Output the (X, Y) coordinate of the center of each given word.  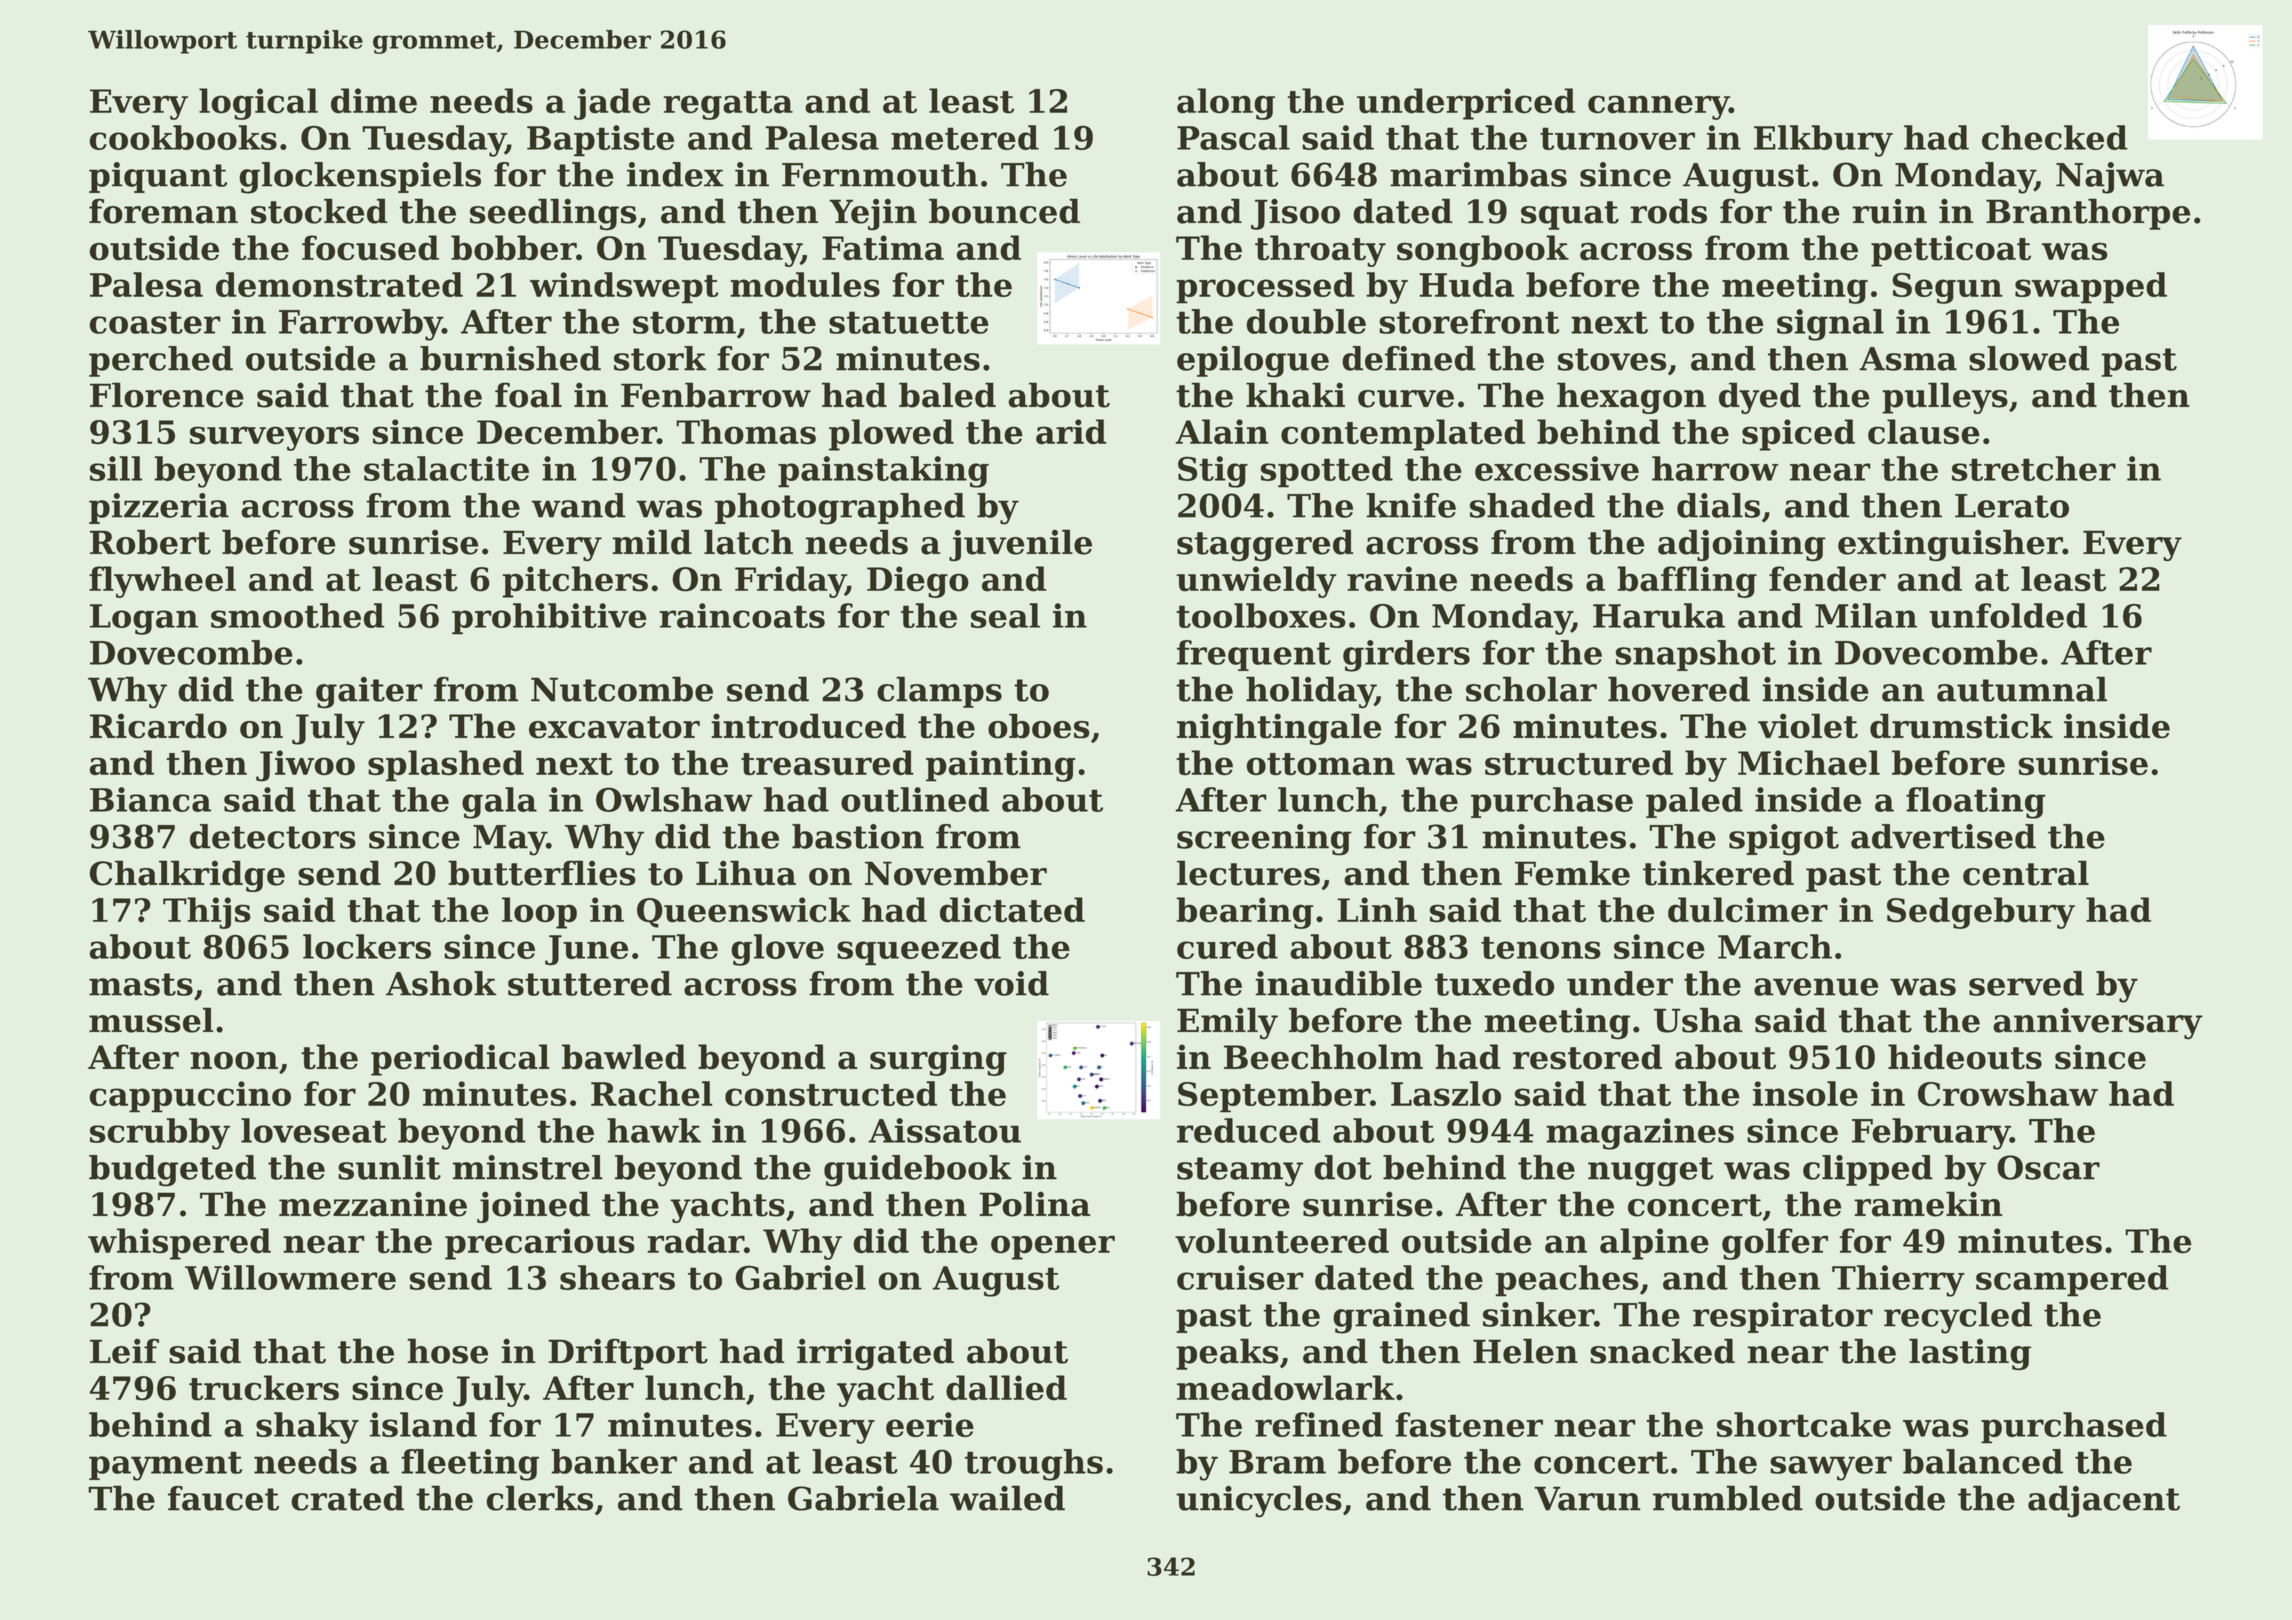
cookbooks (183, 137)
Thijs (207, 913)
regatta (728, 105)
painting (1000, 766)
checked (2055, 137)
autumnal (2022, 689)
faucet (223, 1498)
